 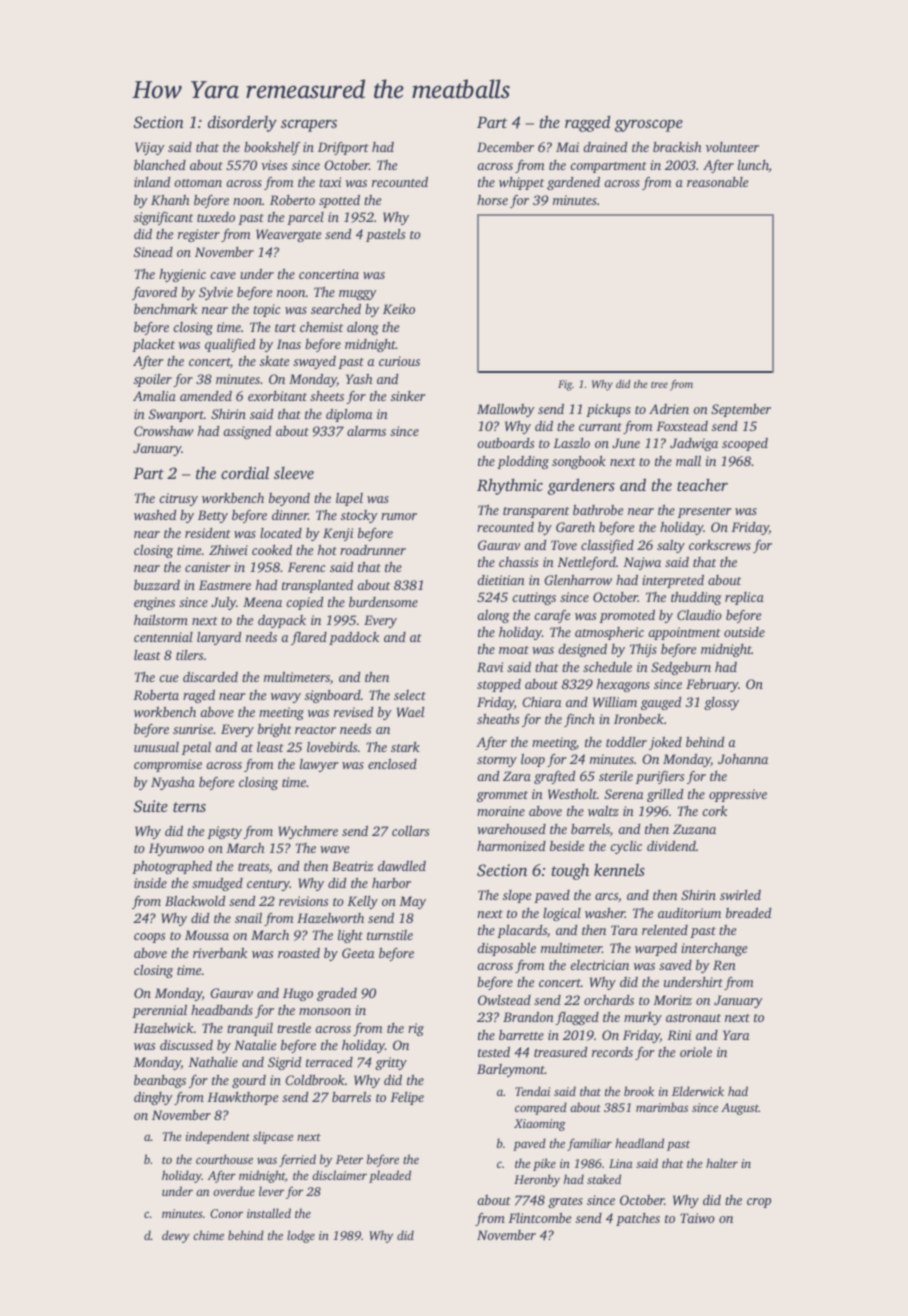 I want to click on gyroscope, so click(x=649, y=126).
